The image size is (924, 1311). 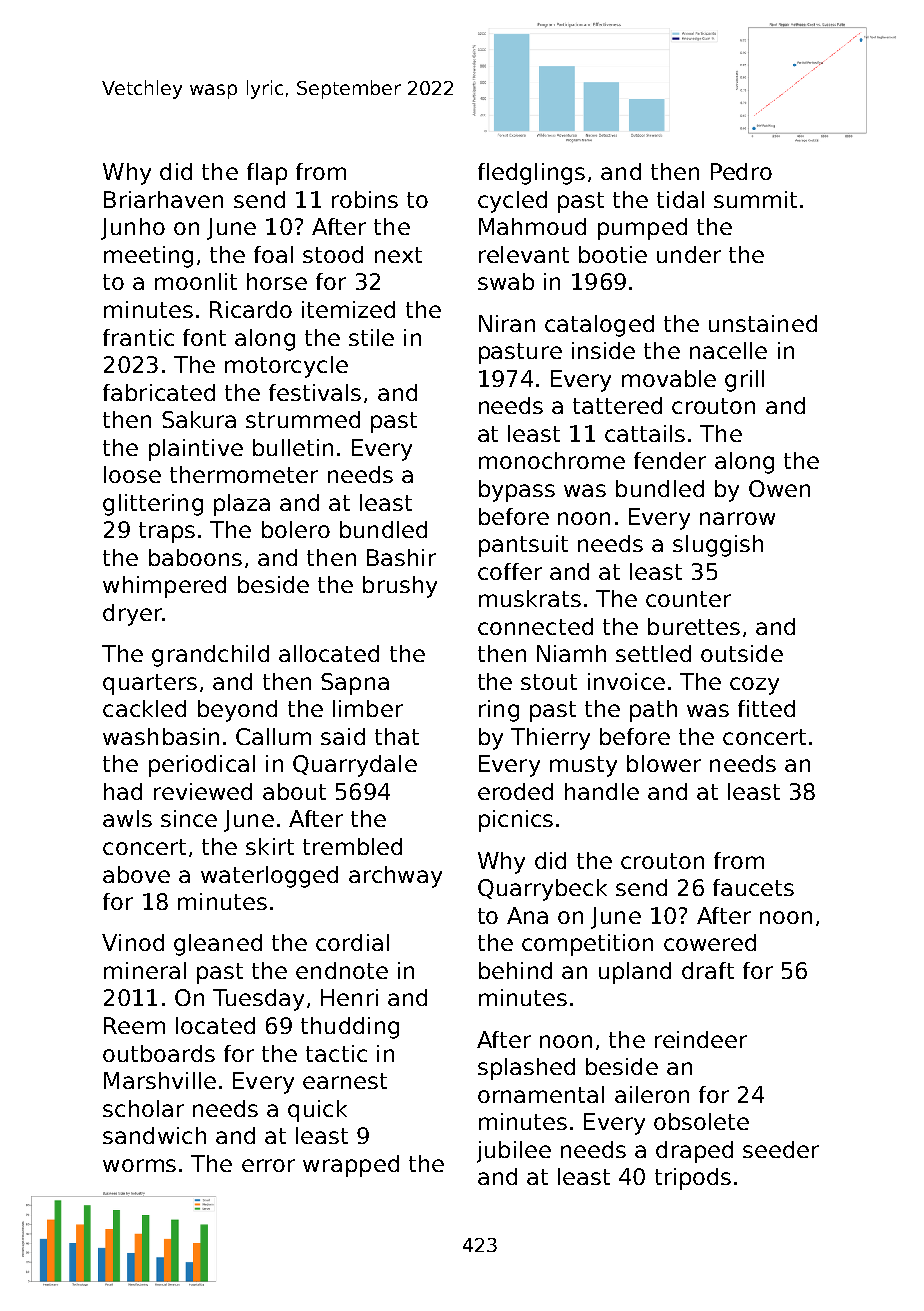 I want to click on wrapped, so click(x=351, y=1166).
